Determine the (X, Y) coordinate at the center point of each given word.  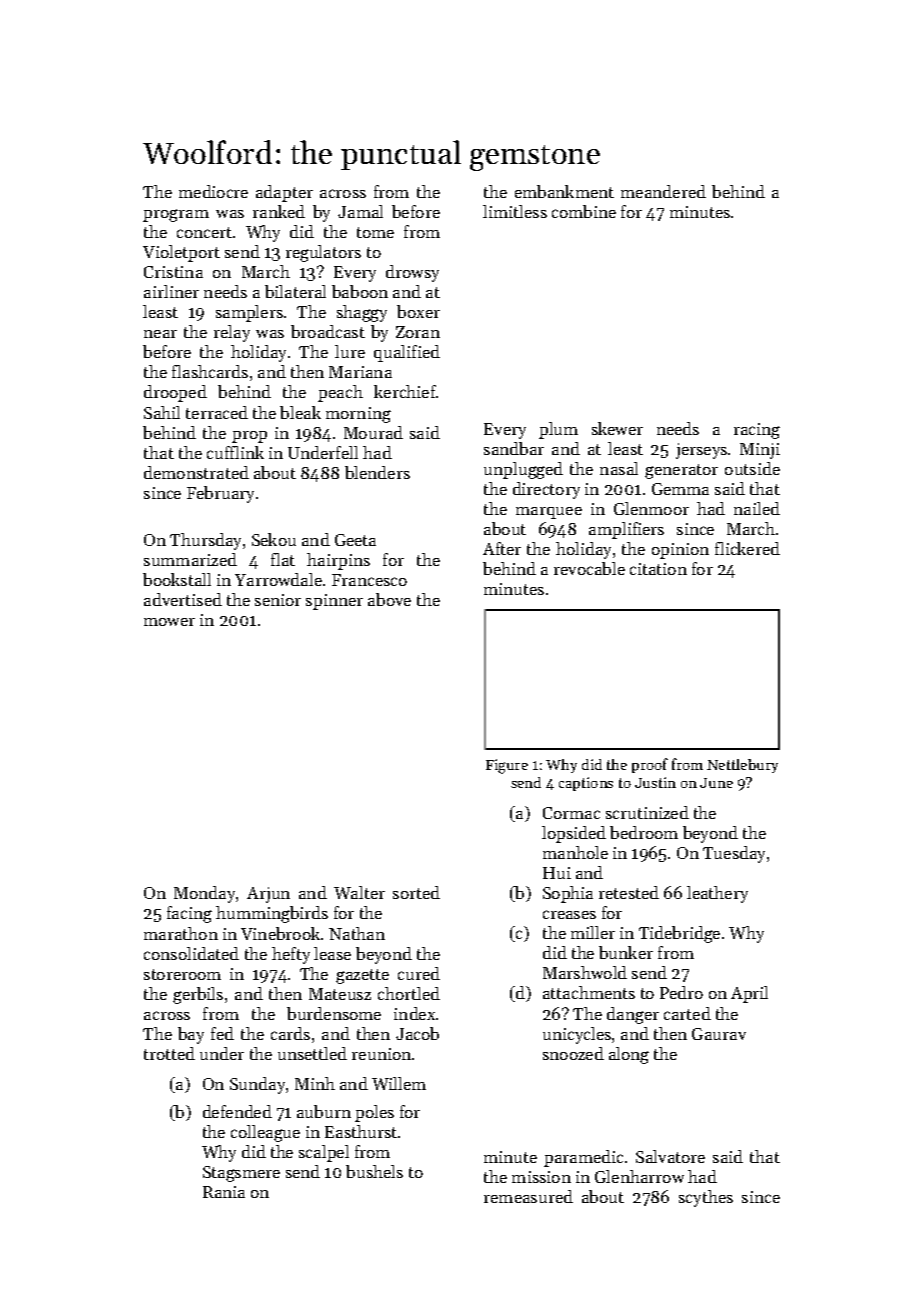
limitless (515, 211)
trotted (169, 1053)
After (502, 548)
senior (278, 600)
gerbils (198, 995)
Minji (760, 451)
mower (169, 622)
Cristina (173, 272)
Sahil (162, 412)
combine (584, 211)
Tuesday (734, 854)
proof (650, 765)
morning (358, 415)
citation (658, 569)
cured (419, 973)
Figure (507, 766)
